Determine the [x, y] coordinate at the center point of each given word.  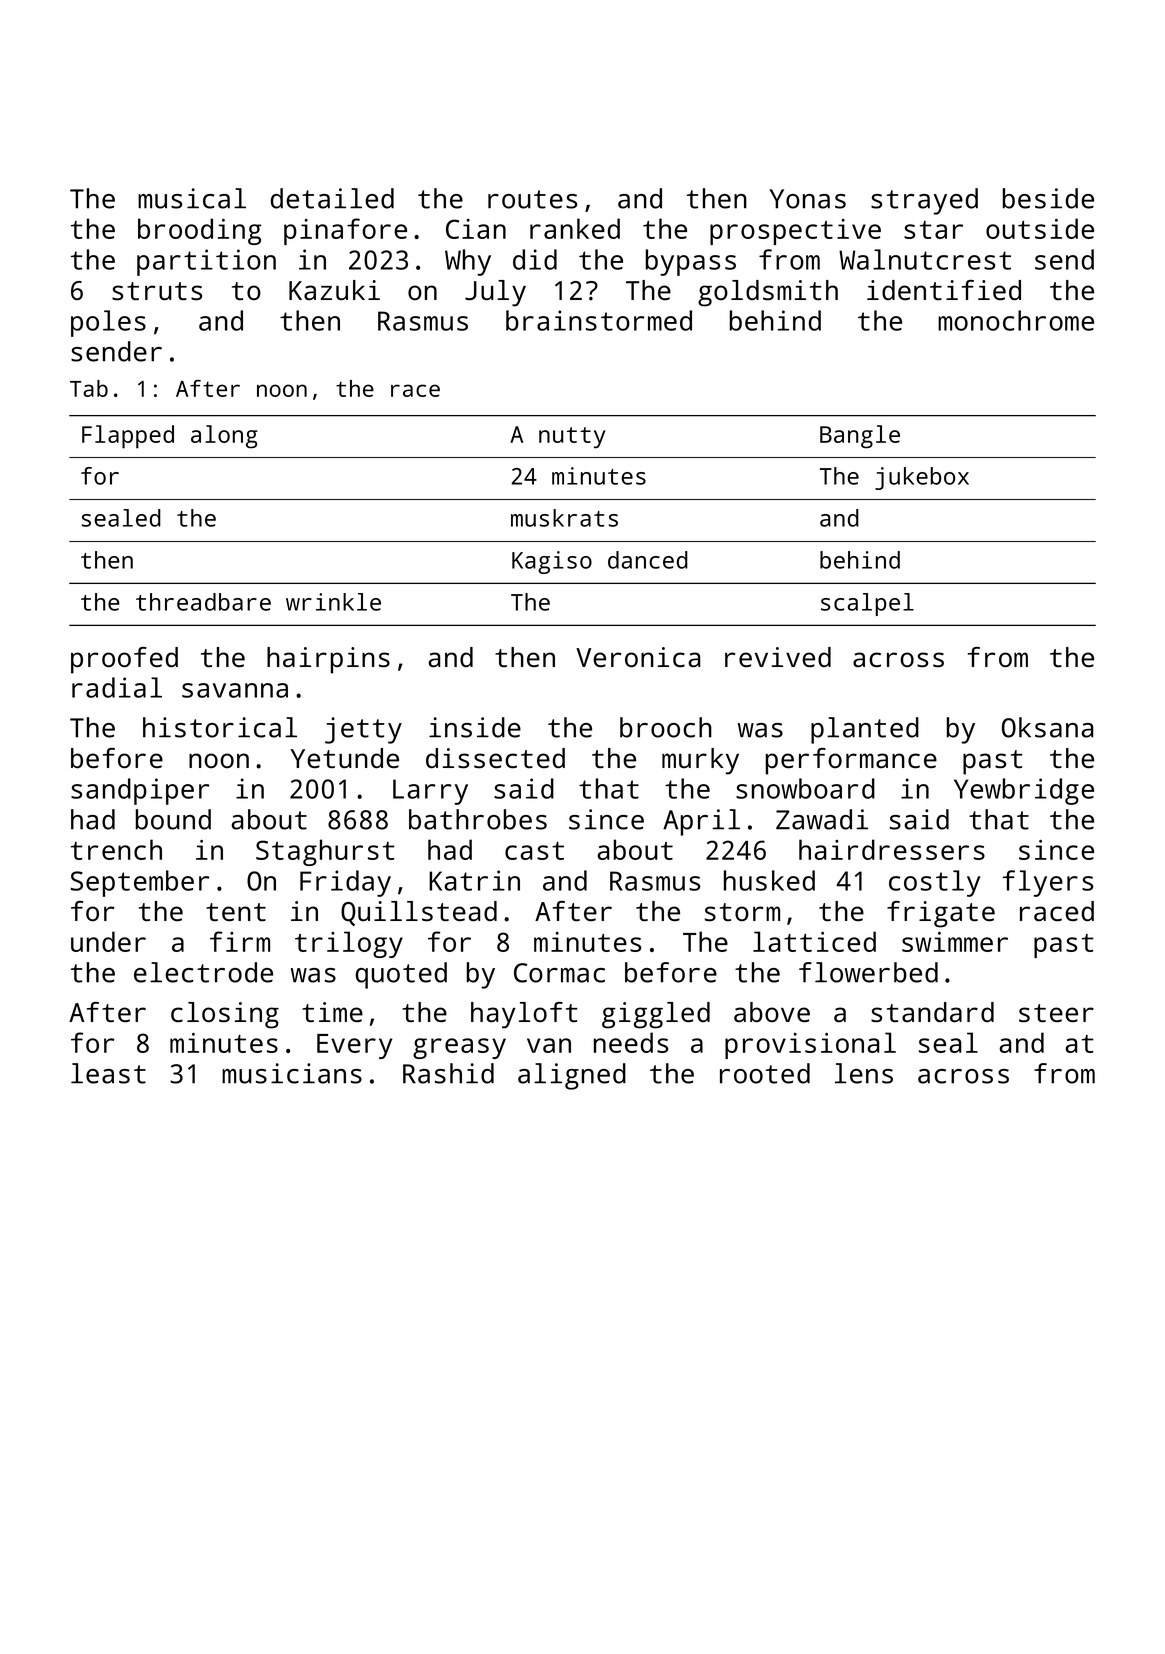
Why [468, 262]
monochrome [1016, 320]
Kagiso [552, 562]
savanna [235, 690]
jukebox [922, 478]
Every [354, 1046]
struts [157, 291]
